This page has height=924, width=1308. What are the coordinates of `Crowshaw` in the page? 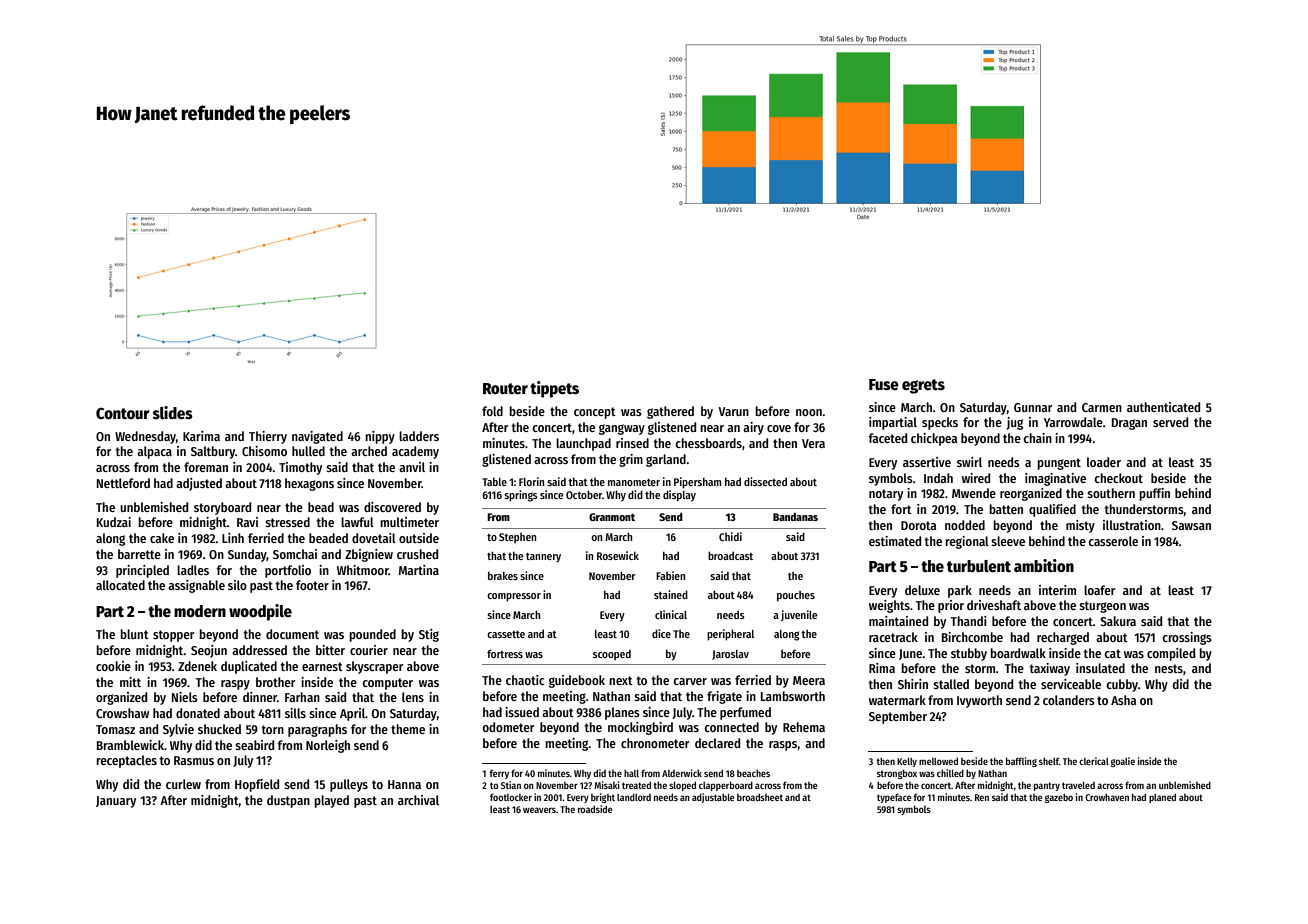 It's located at (122, 713).
